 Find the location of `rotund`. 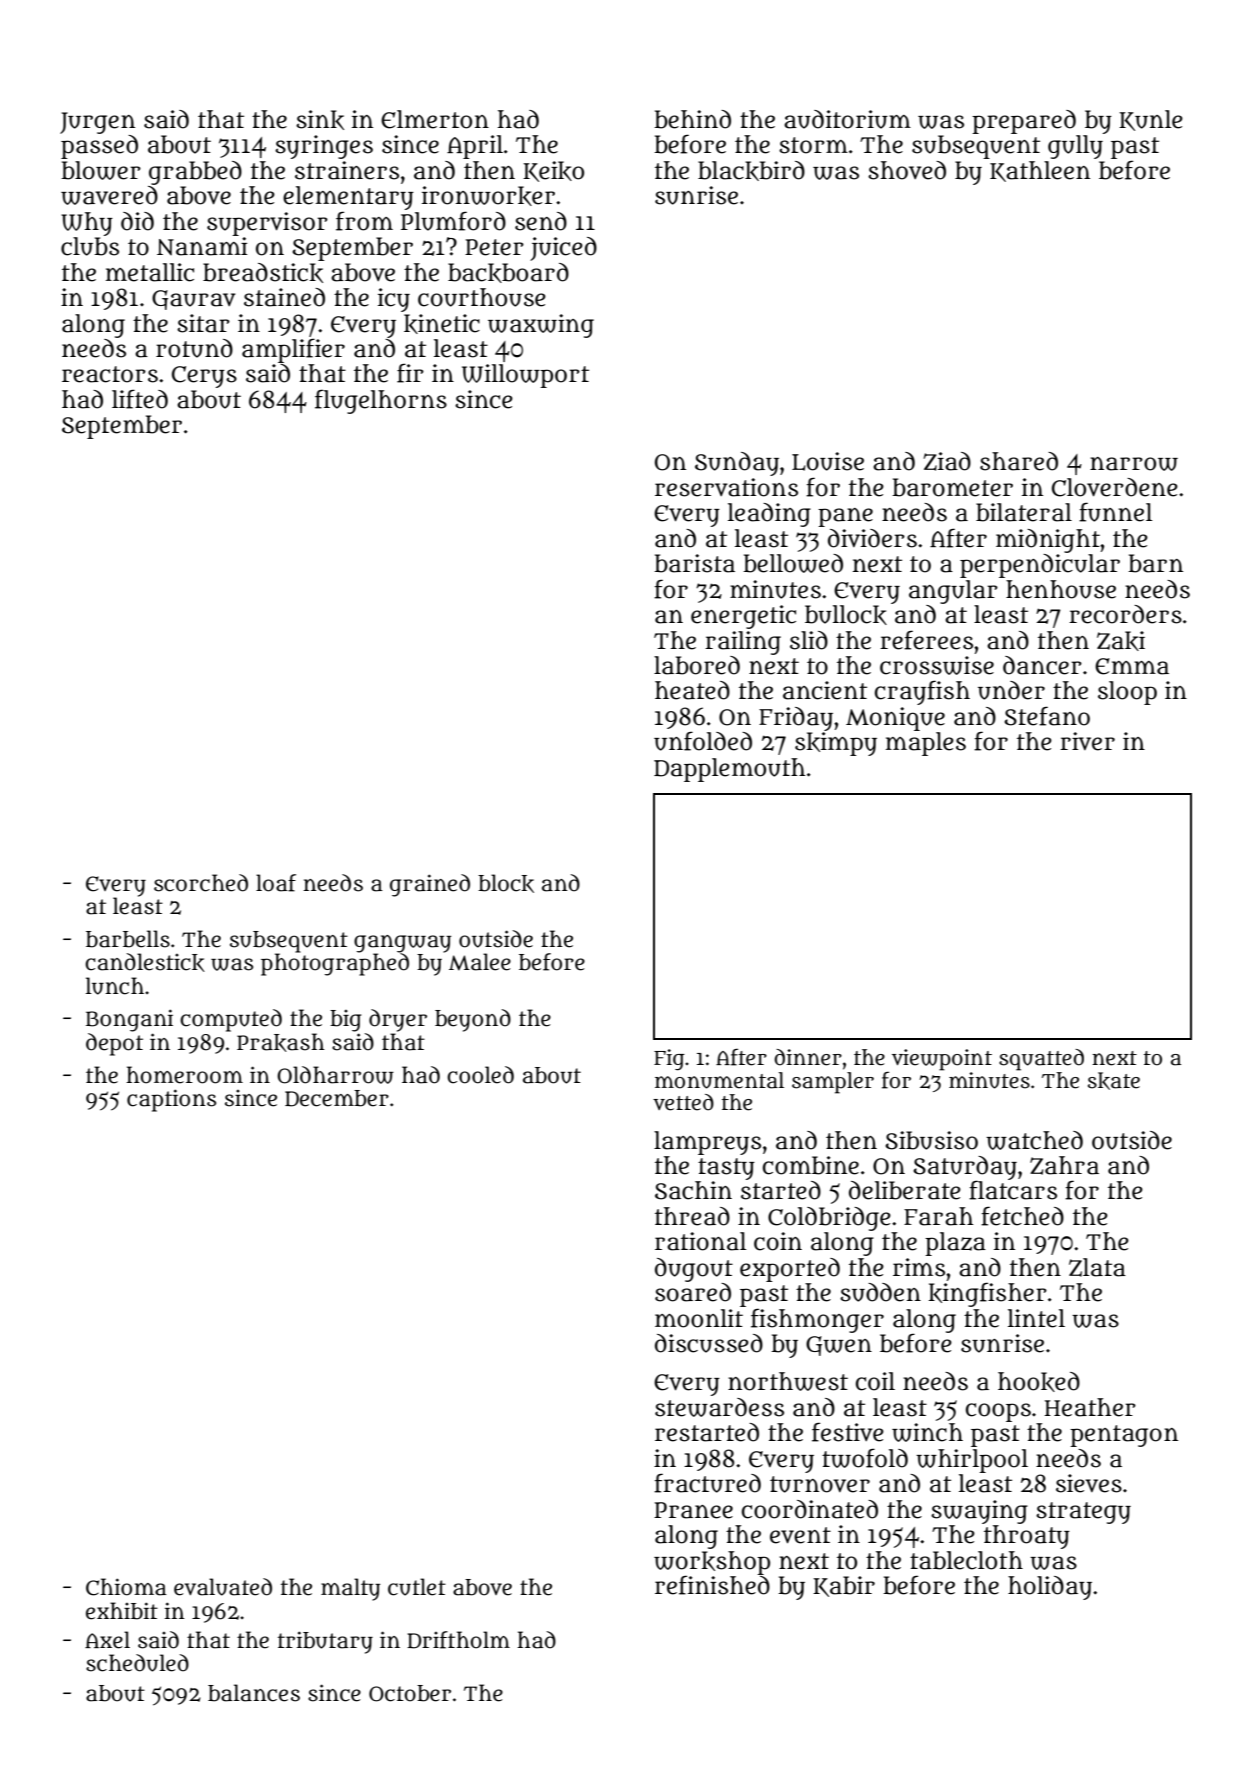

rotund is located at coordinates (194, 348).
